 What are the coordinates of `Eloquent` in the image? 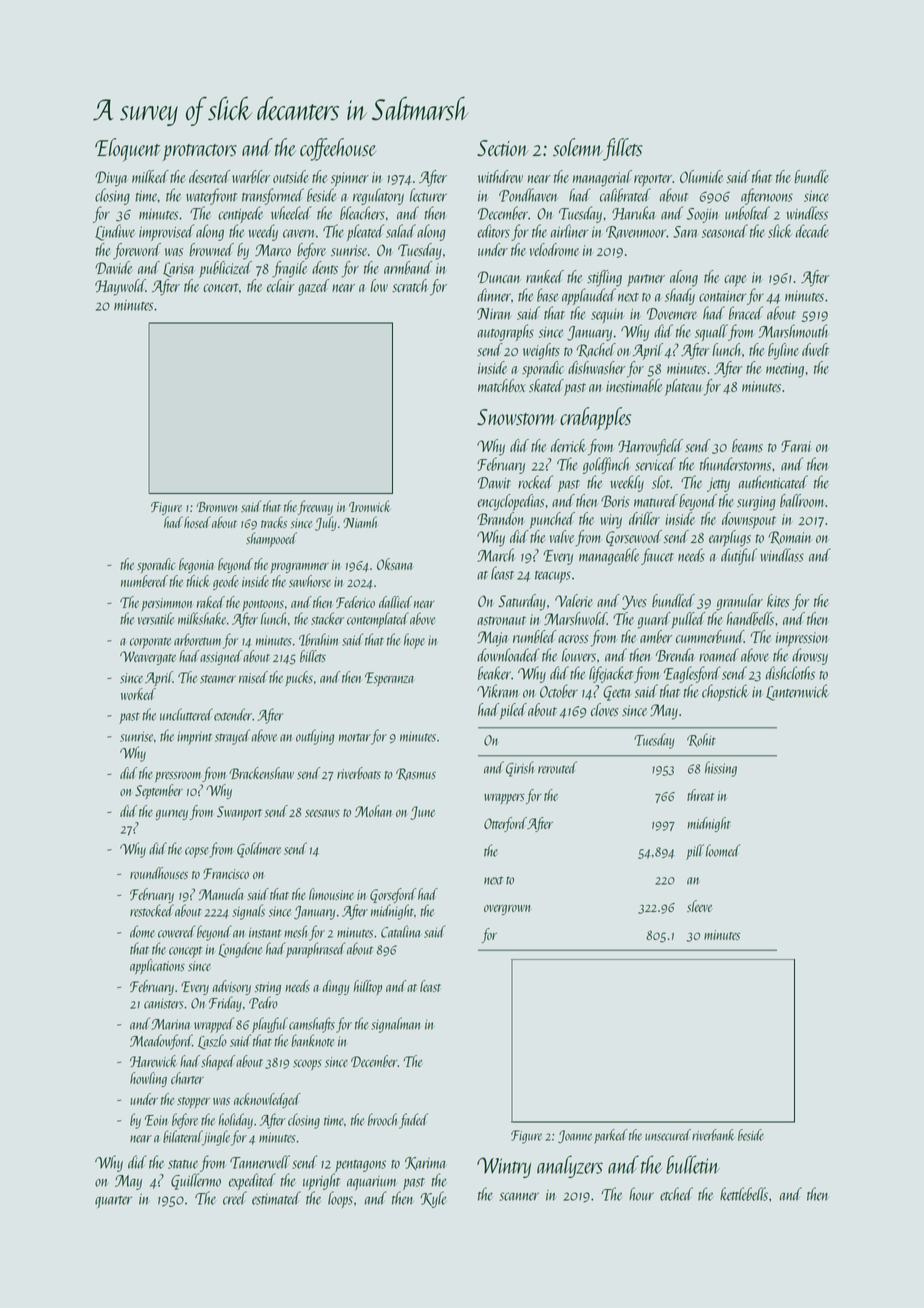 It's located at (127, 150).
